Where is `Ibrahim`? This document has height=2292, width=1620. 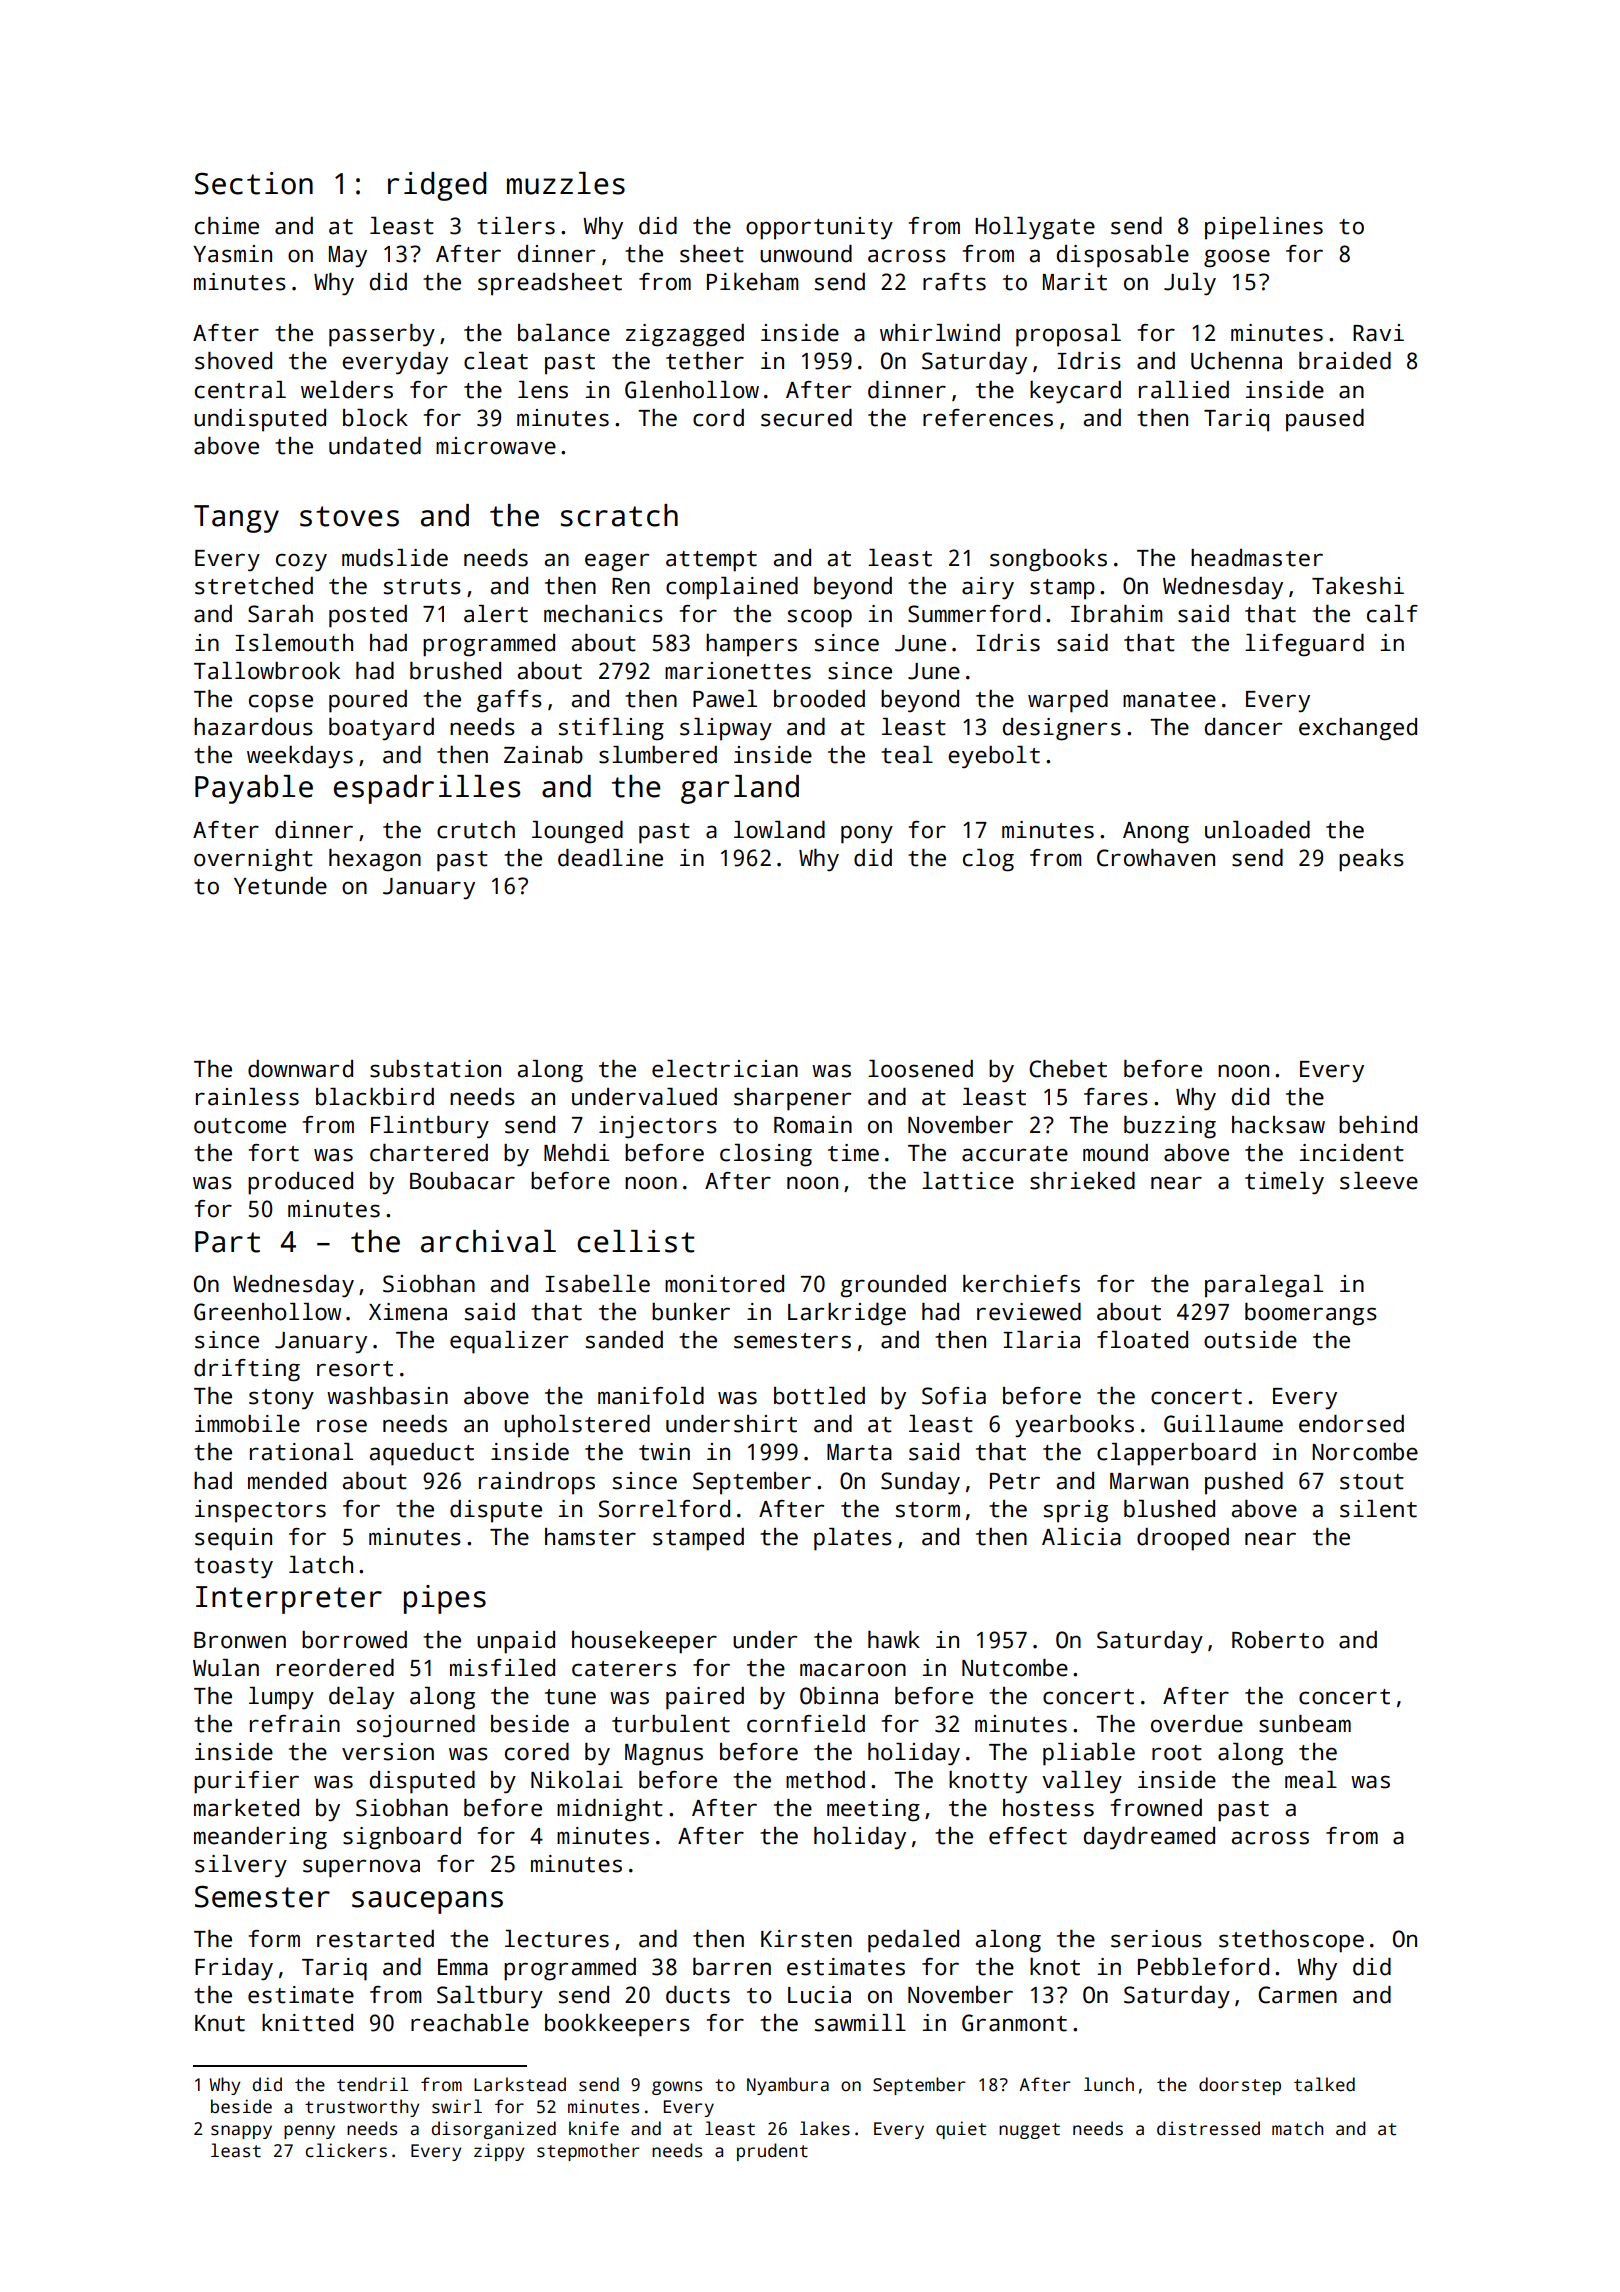 Ibrahim is located at coordinates (1116, 614).
